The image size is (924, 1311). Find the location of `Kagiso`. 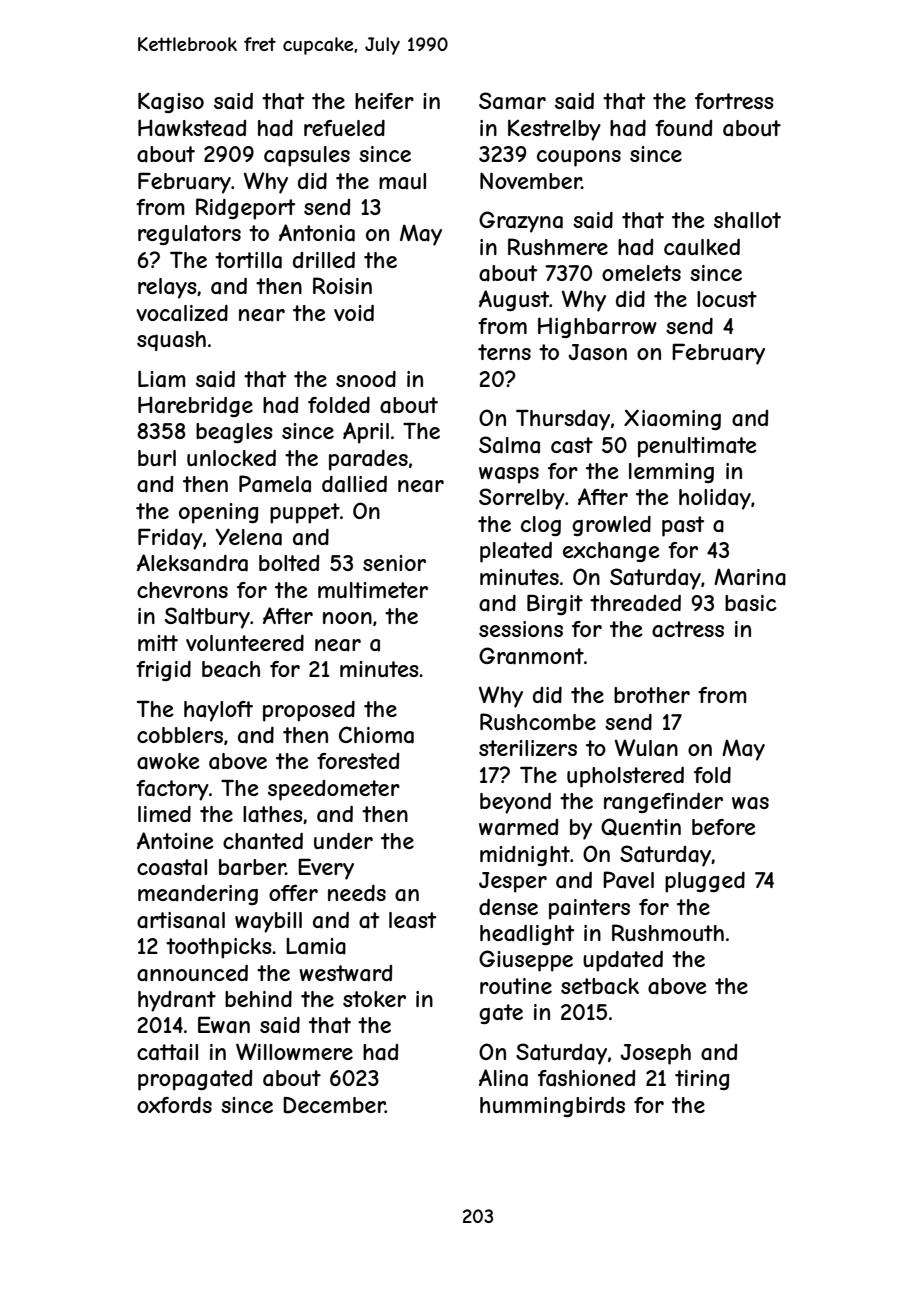

Kagiso is located at coordinates (171, 102).
